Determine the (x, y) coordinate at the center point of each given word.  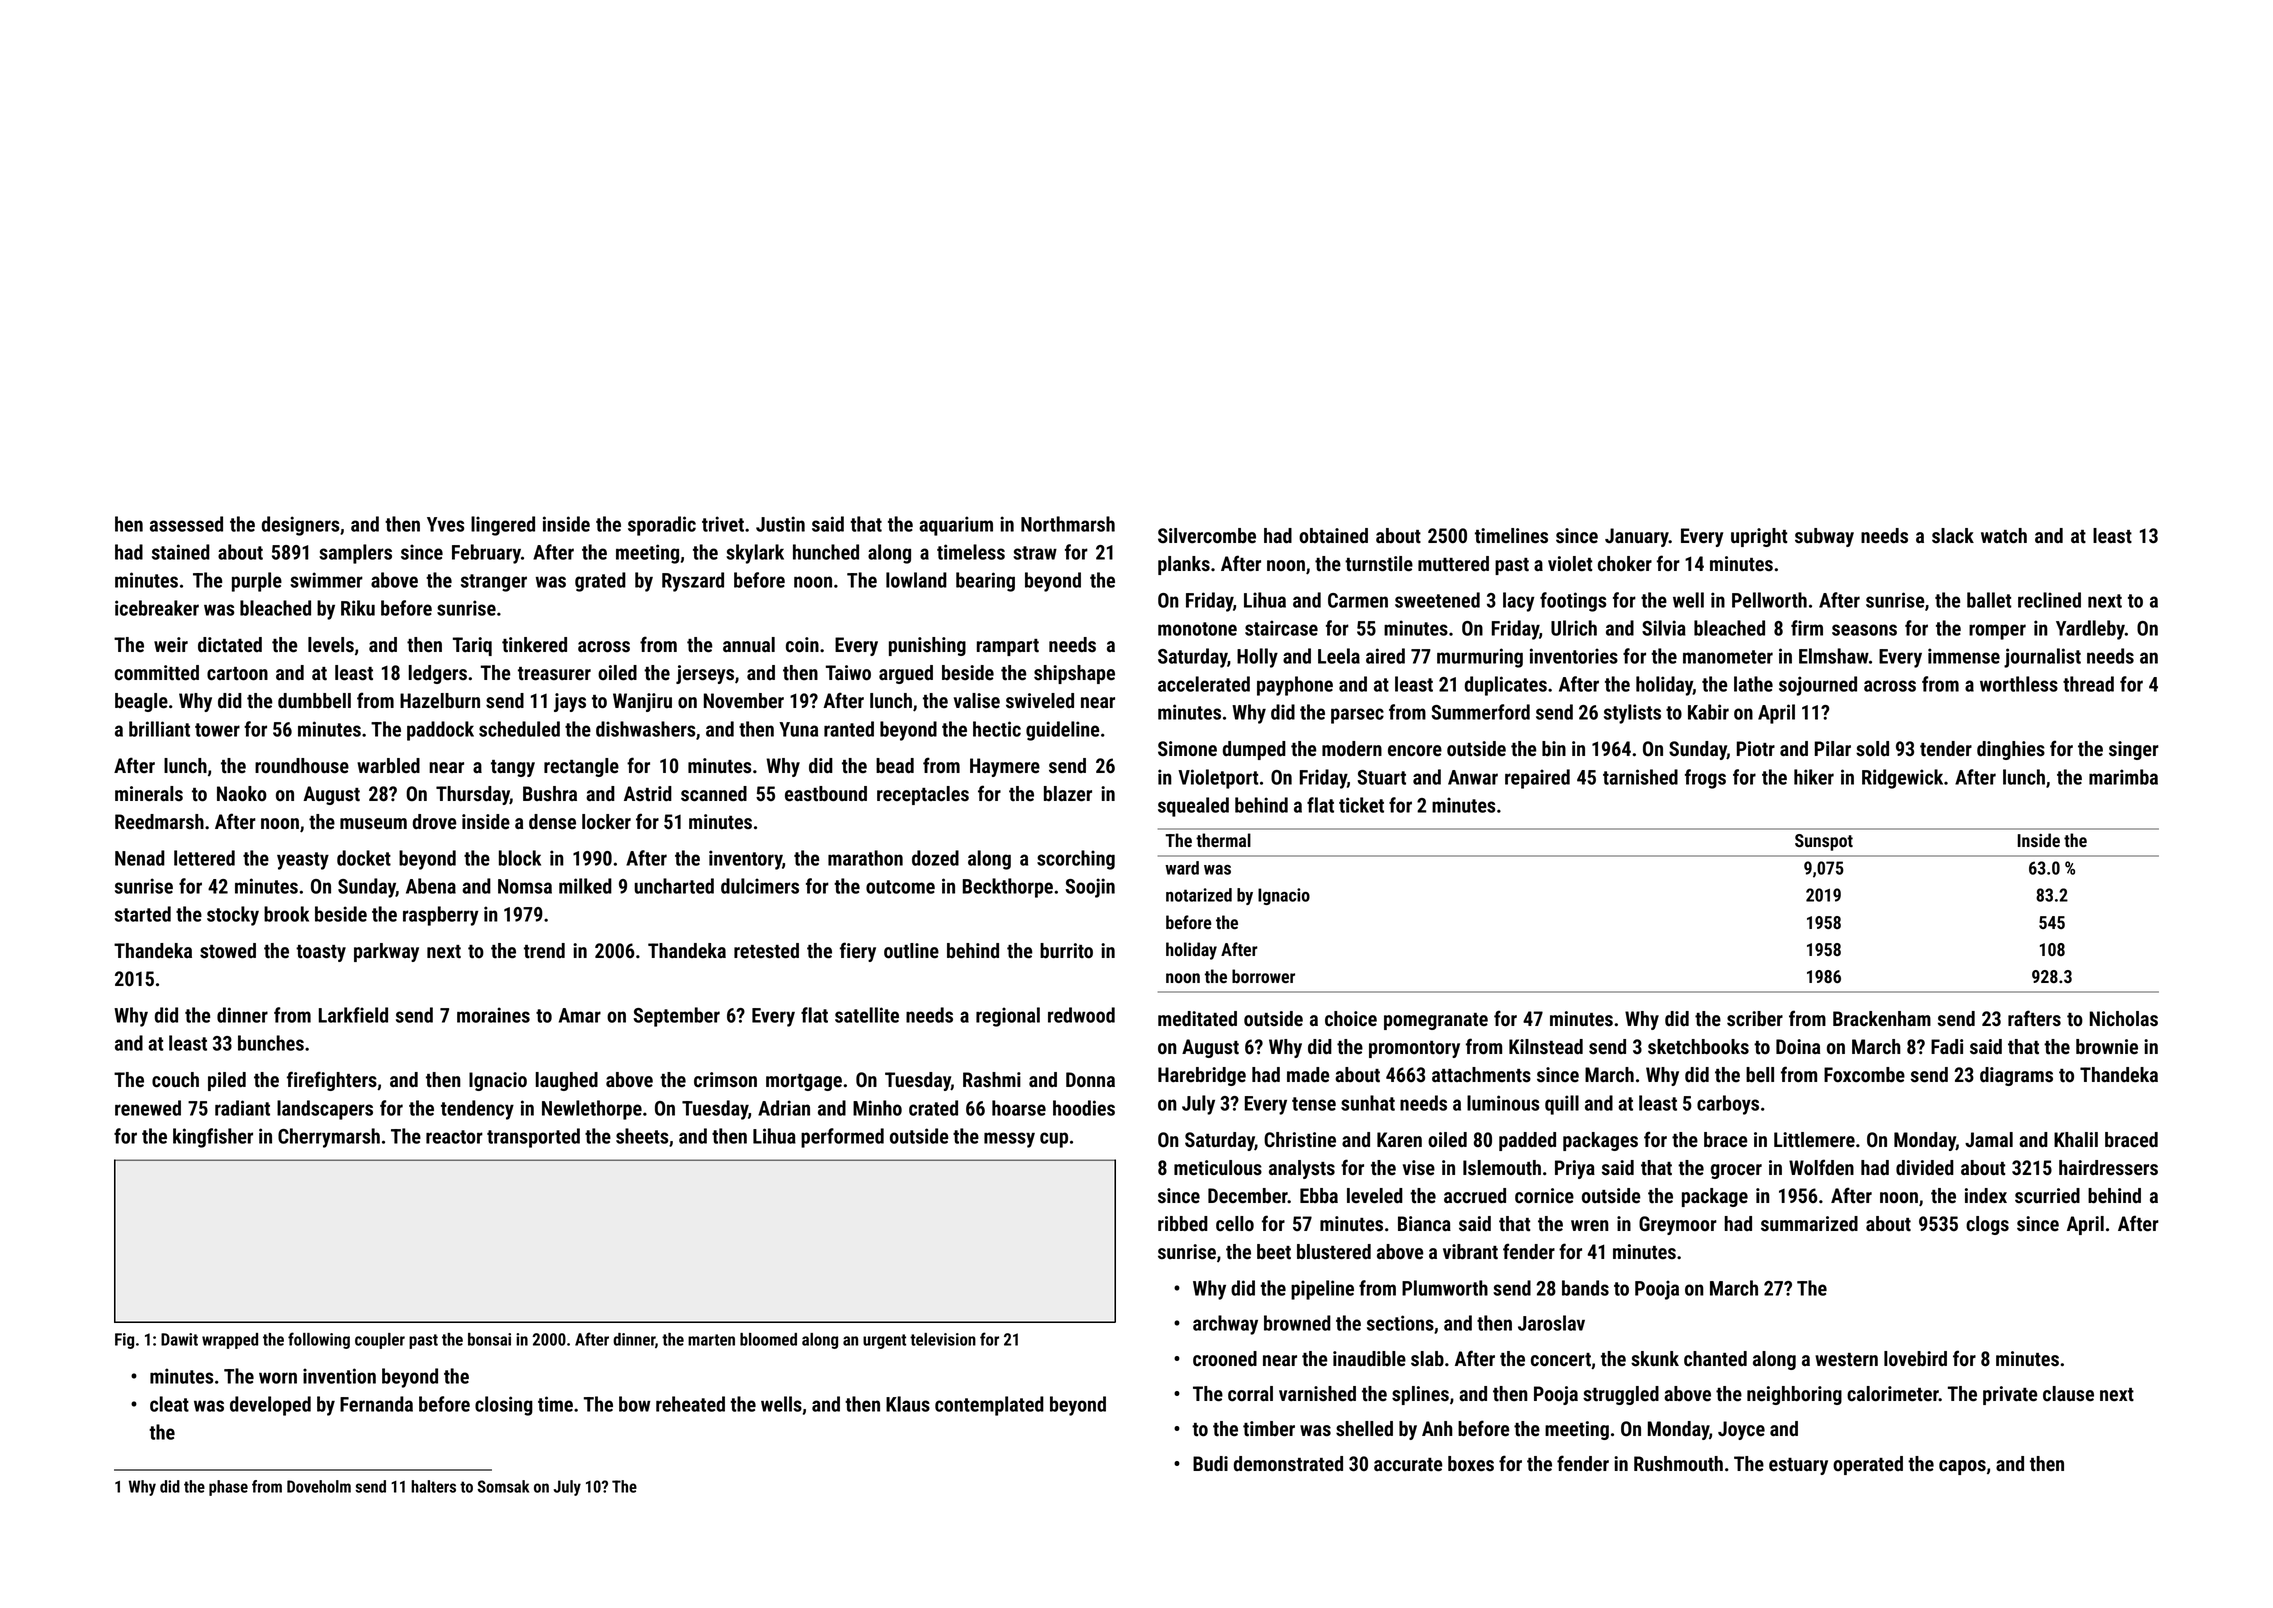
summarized (1809, 1224)
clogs (1987, 1225)
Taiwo (848, 673)
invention (339, 1376)
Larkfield (353, 1015)
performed (842, 1138)
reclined (2049, 600)
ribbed (1183, 1224)
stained (181, 552)
